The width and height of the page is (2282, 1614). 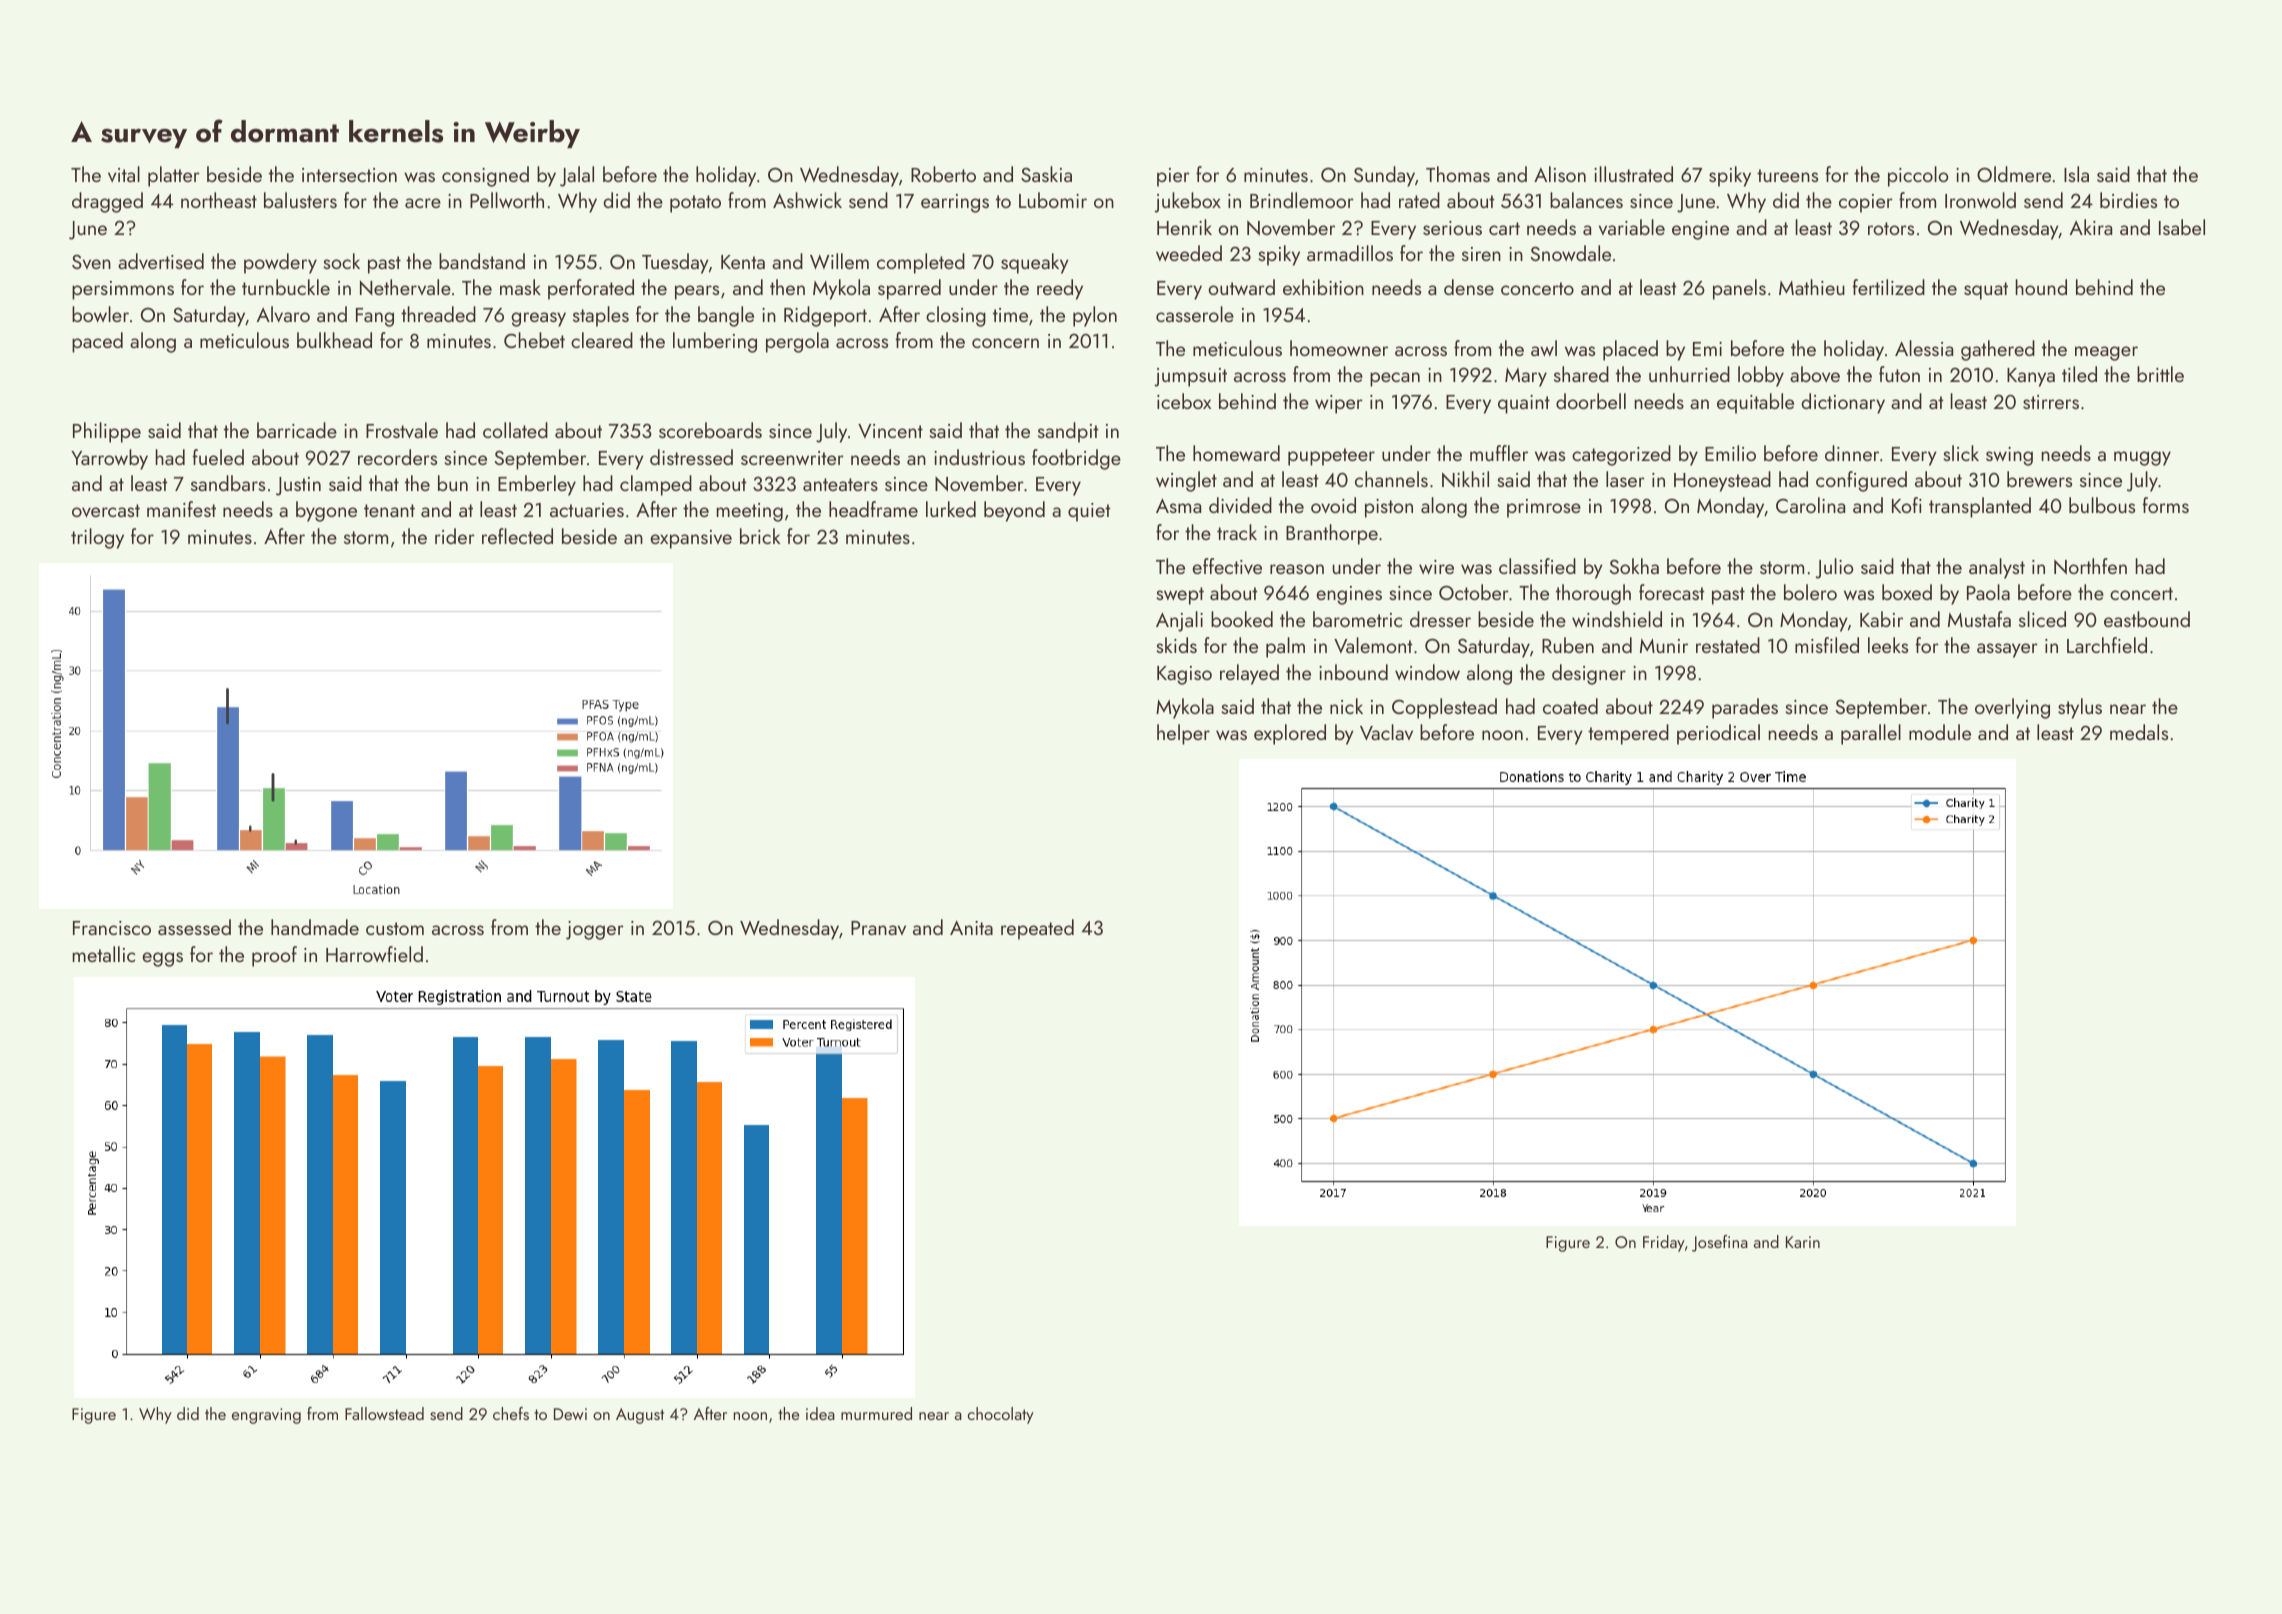 I want to click on powdery, so click(x=280, y=263).
